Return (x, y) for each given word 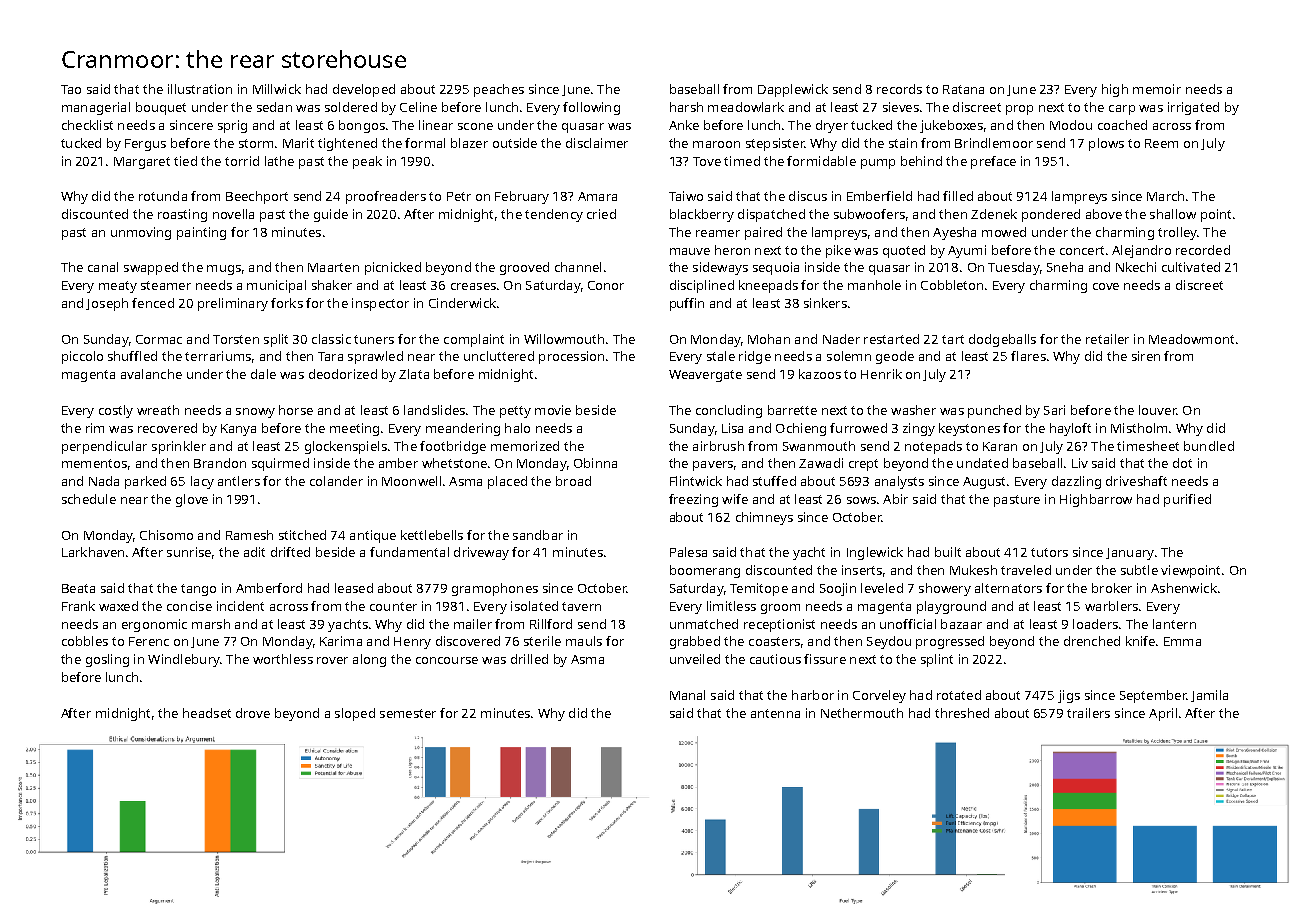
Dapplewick (793, 90)
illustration (200, 89)
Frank (78, 606)
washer (913, 410)
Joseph (107, 304)
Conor (606, 285)
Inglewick (875, 553)
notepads (933, 447)
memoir (1157, 89)
